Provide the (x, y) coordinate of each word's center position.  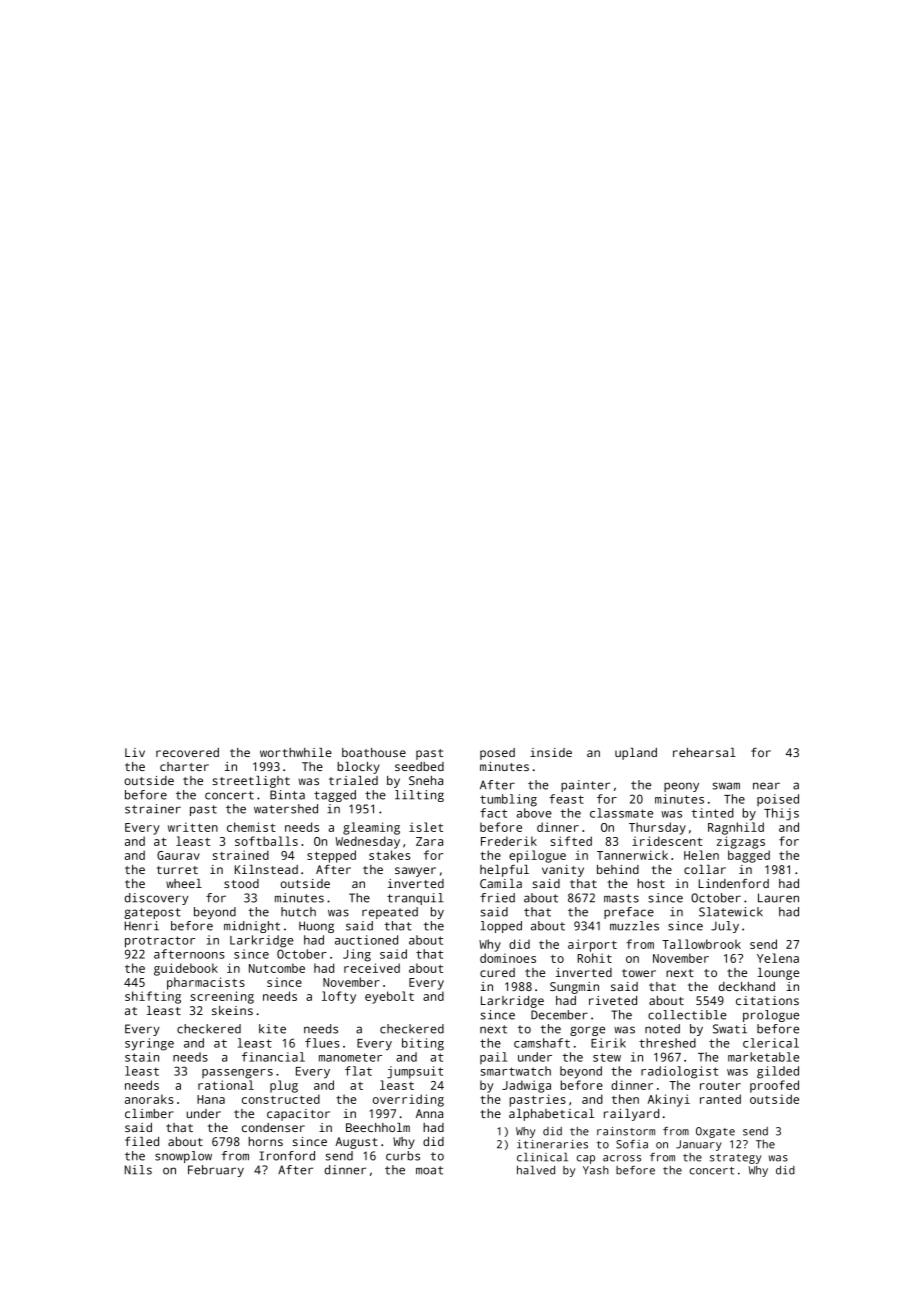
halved (536, 1170)
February (216, 1171)
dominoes (508, 958)
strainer (153, 809)
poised (778, 800)
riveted (613, 1000)
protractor (160, 942)
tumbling (508, 800)
